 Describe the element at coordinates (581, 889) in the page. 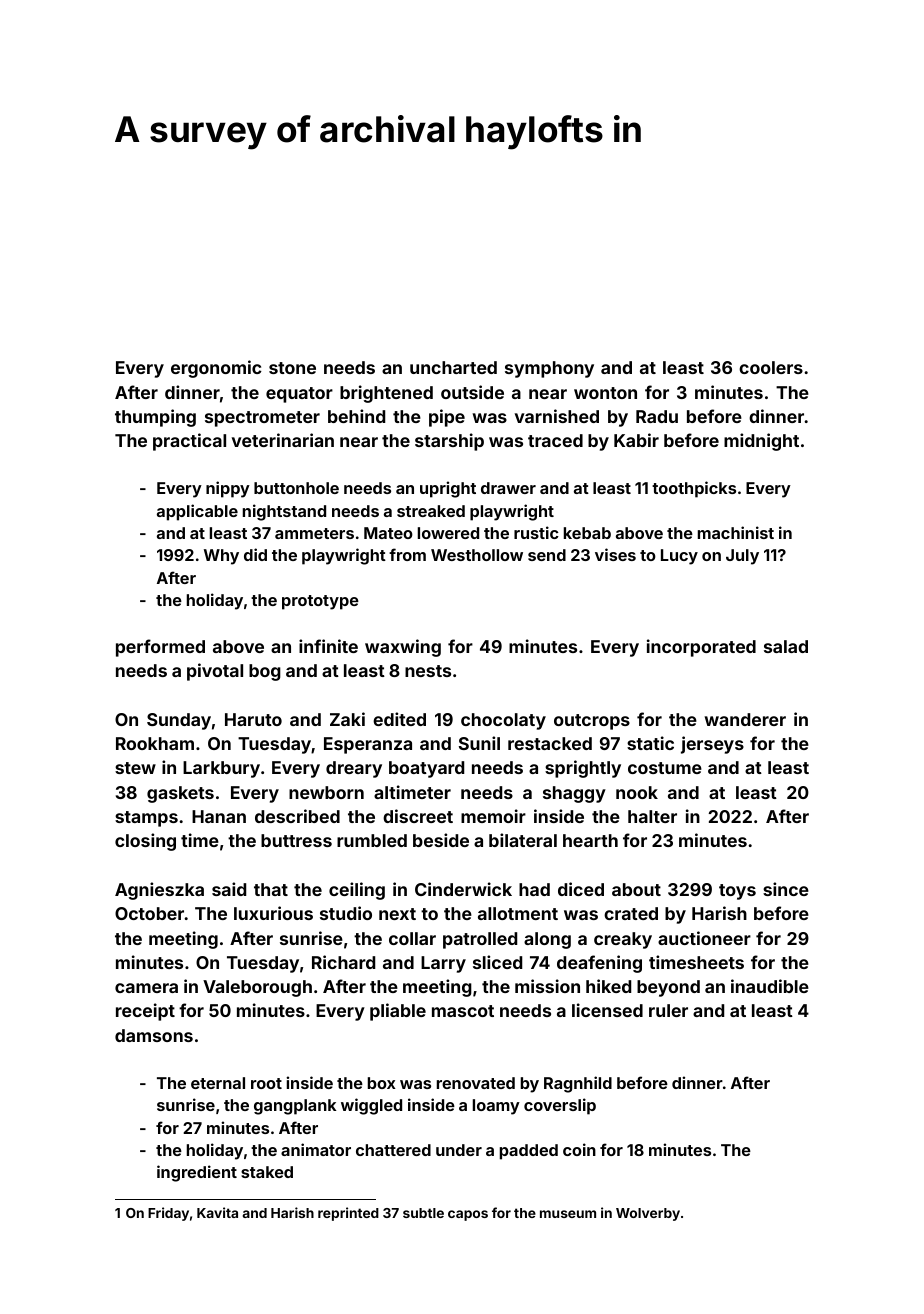

I see `diced` at that location.
